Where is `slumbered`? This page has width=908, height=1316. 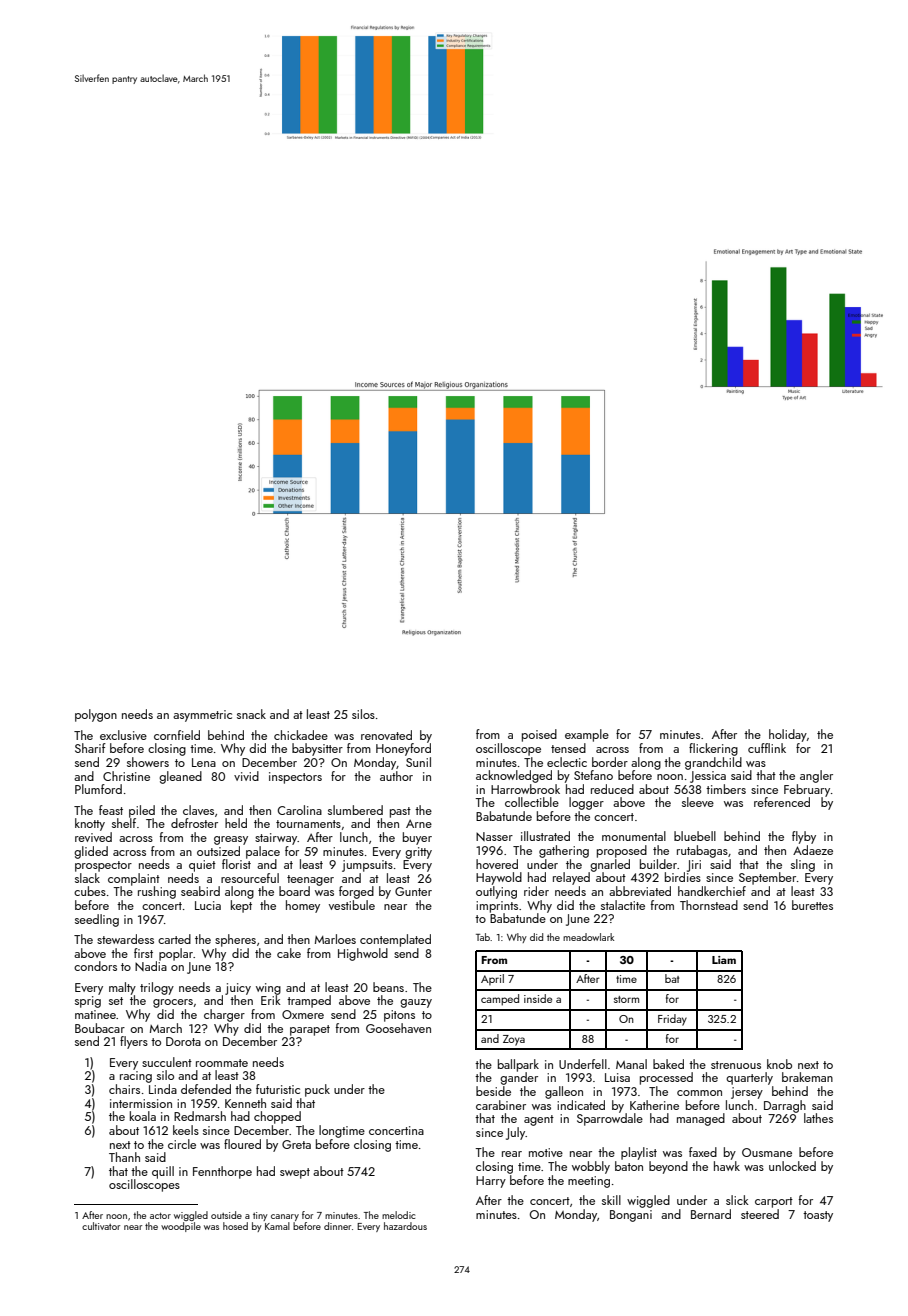 slumbered is located at coordinates (355, 810).
